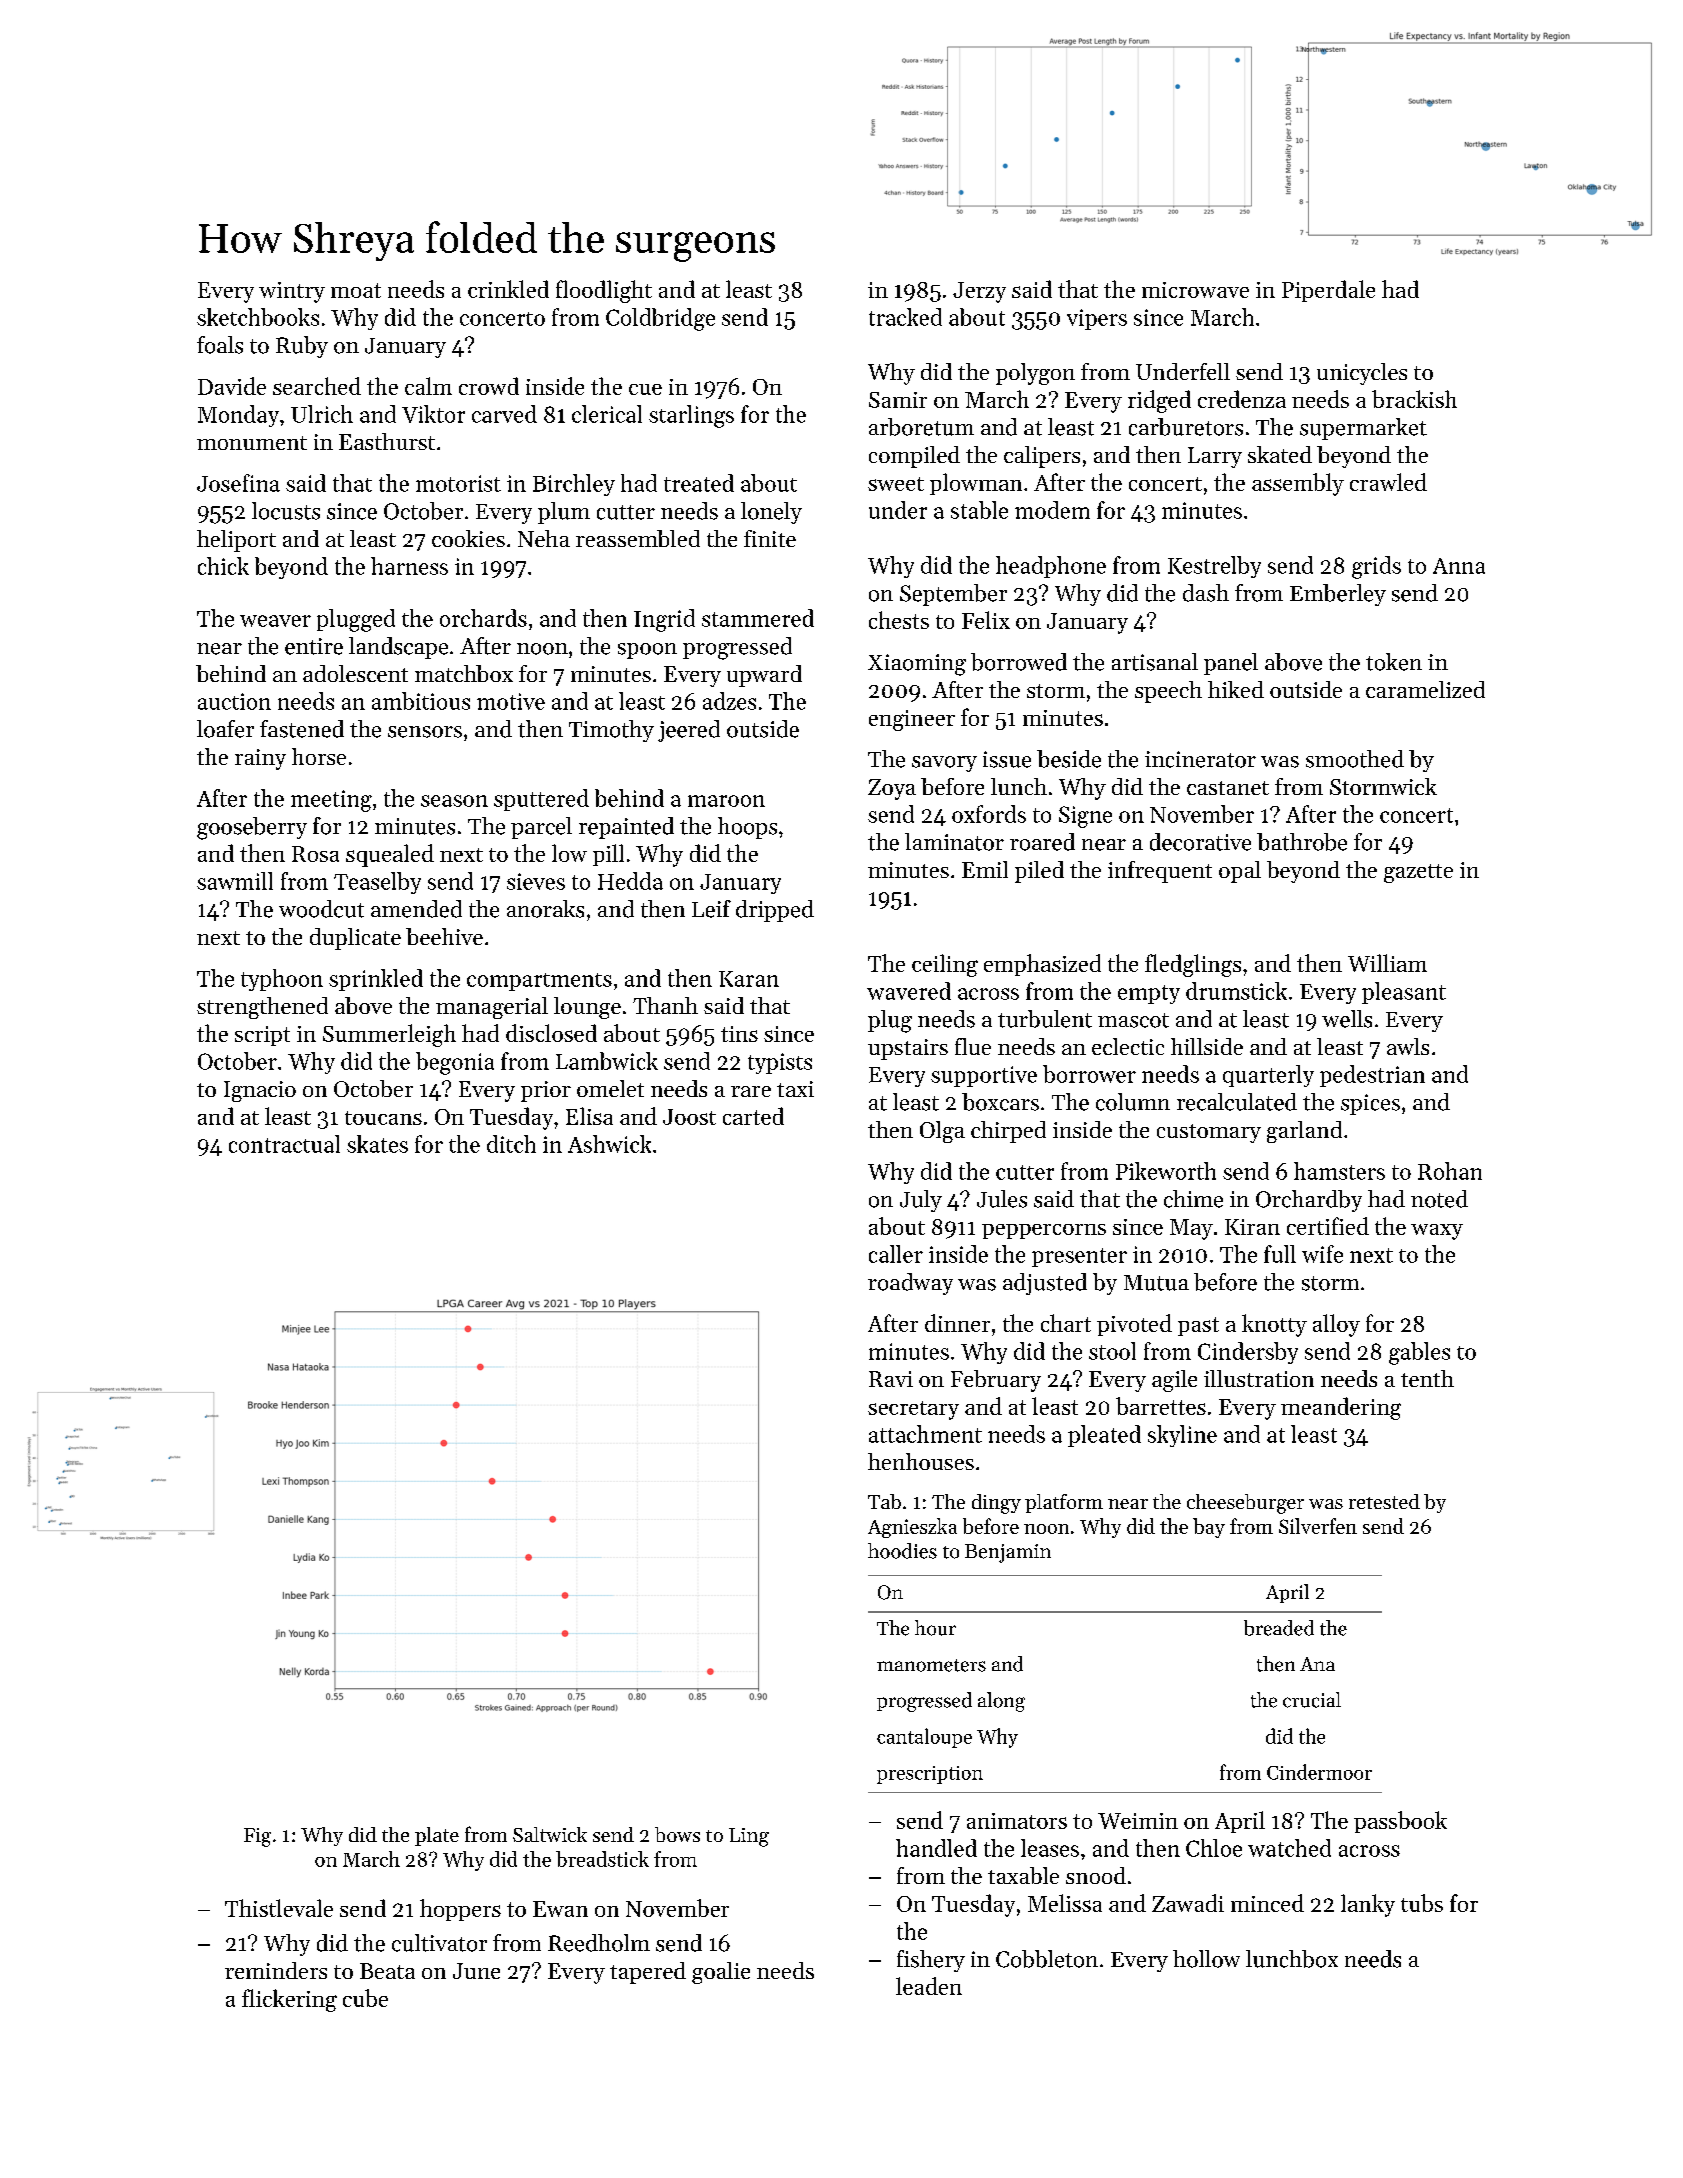 This page has height=2178, width=1683. I want to click on Pikeworth, so click(1166, 1171).
